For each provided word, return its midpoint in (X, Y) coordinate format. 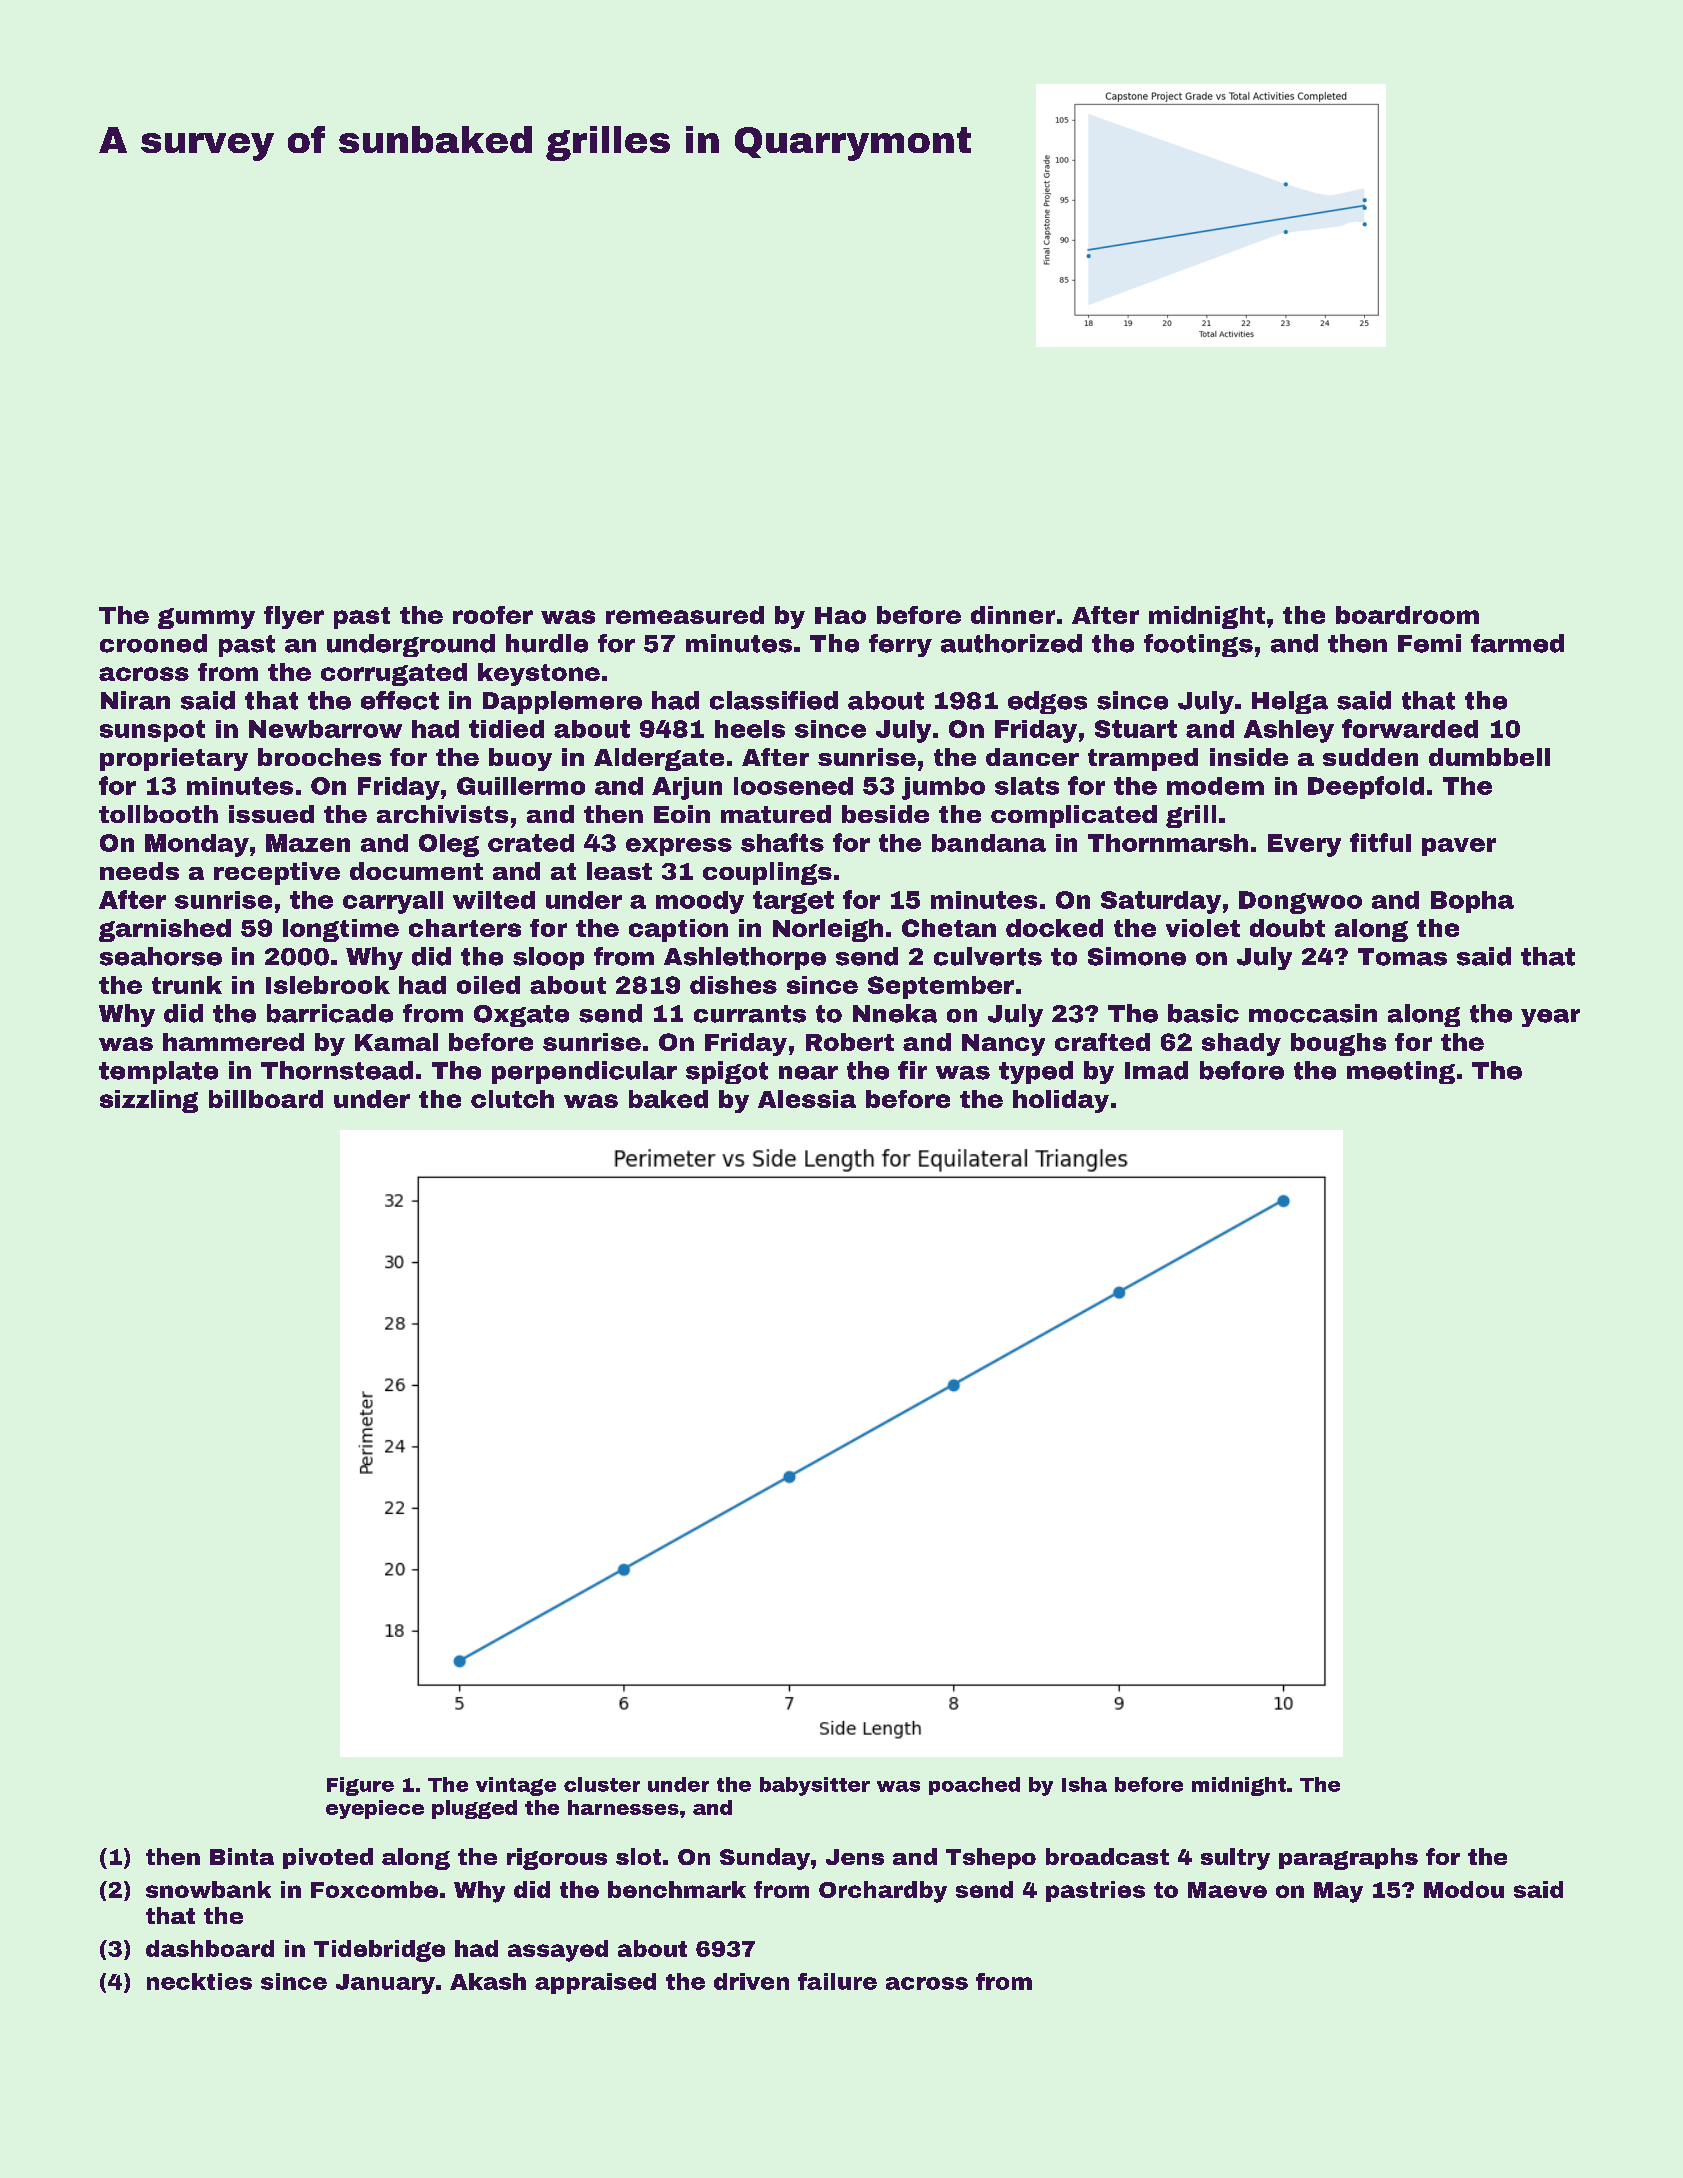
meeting (1401, 1072)
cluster (602, 1784)
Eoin (682, 814)
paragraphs (1348, 1859)
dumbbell (1489, 757)
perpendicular (584, 1072)
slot (638, 1856)
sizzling (149, 1101)
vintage (516, 1786)
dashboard (210, 1948)
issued (271, 814)
